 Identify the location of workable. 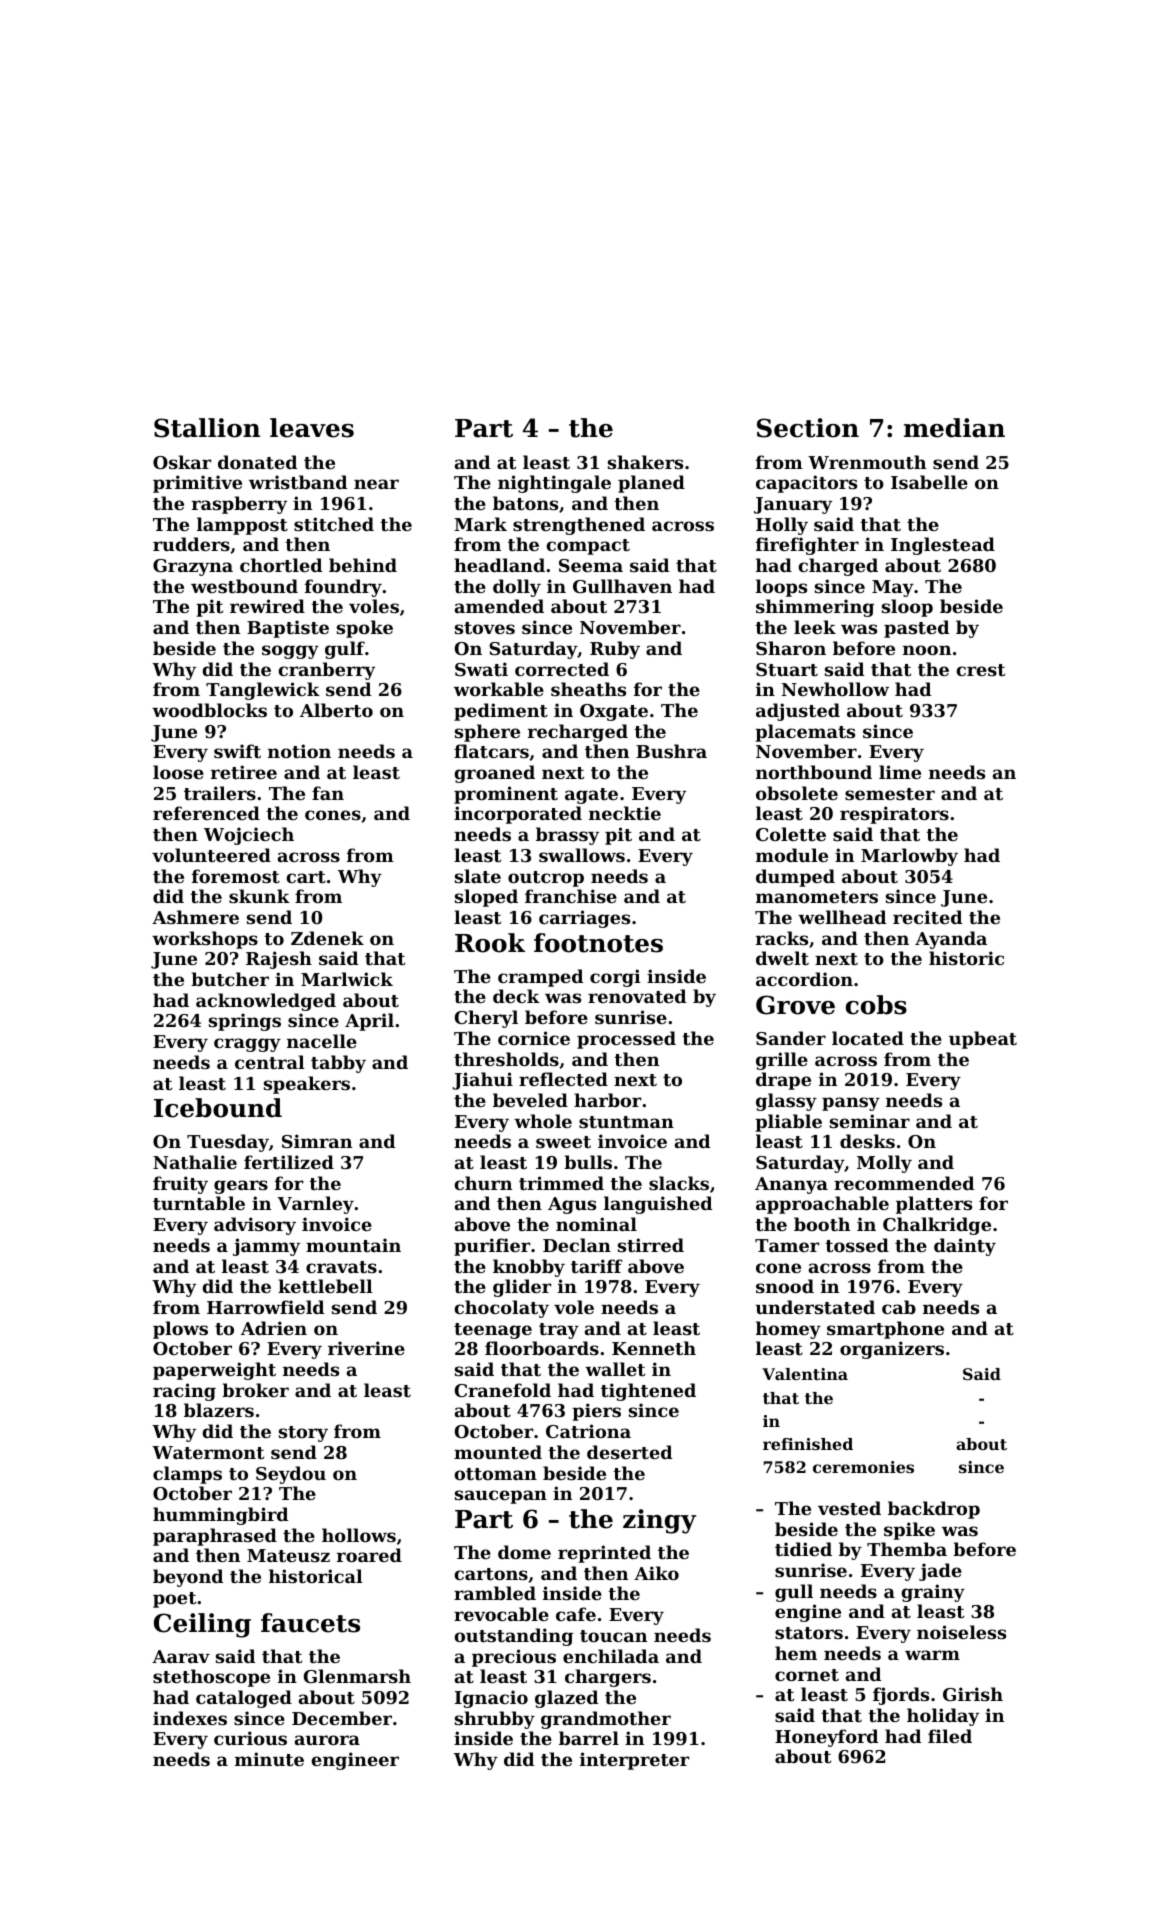
(499, 689).
